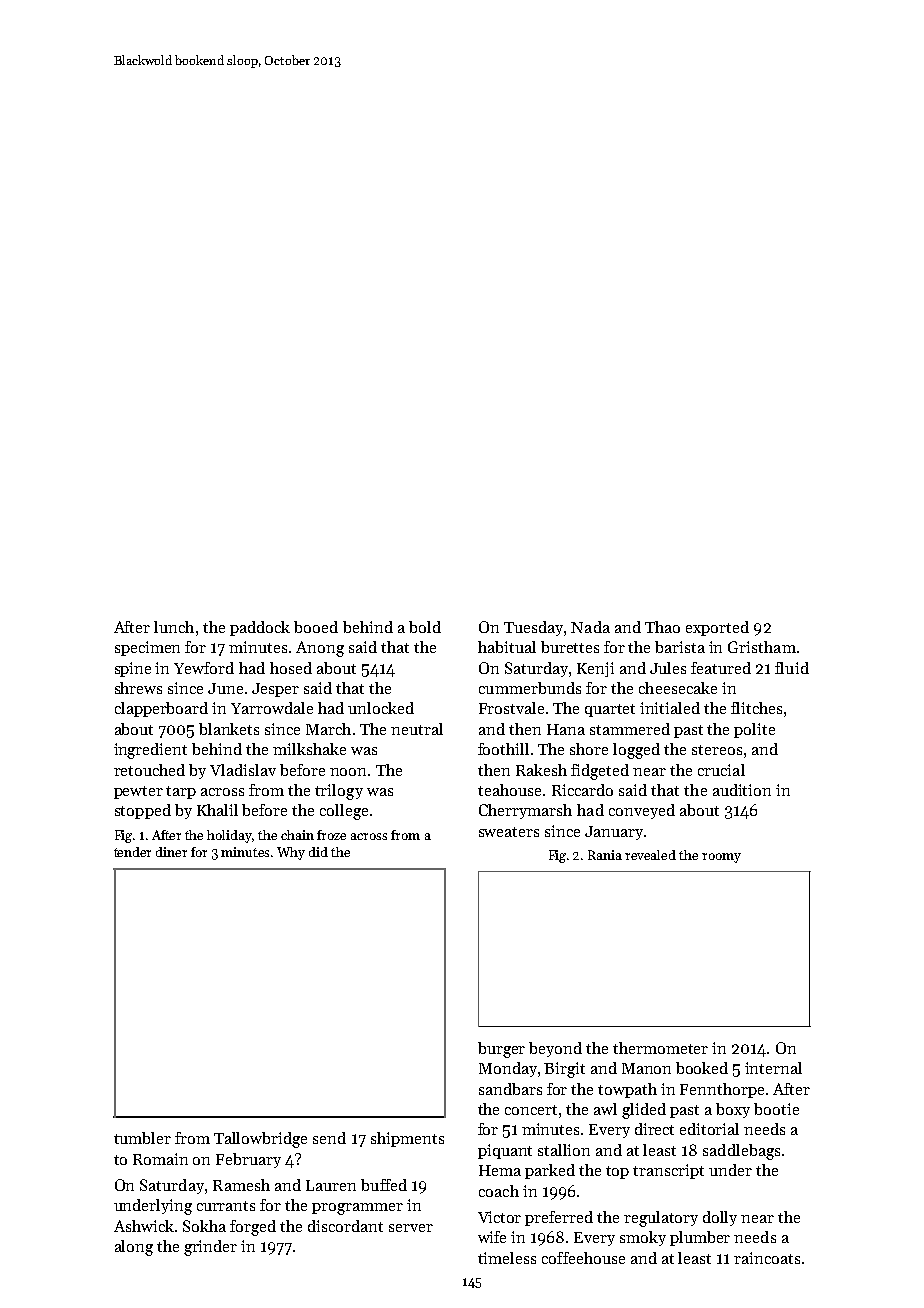 The image size is (924, 1308). What do you see at coordinates (171, 852) in the screenshot?
I see `diner` at bounding box center [171, 852].
